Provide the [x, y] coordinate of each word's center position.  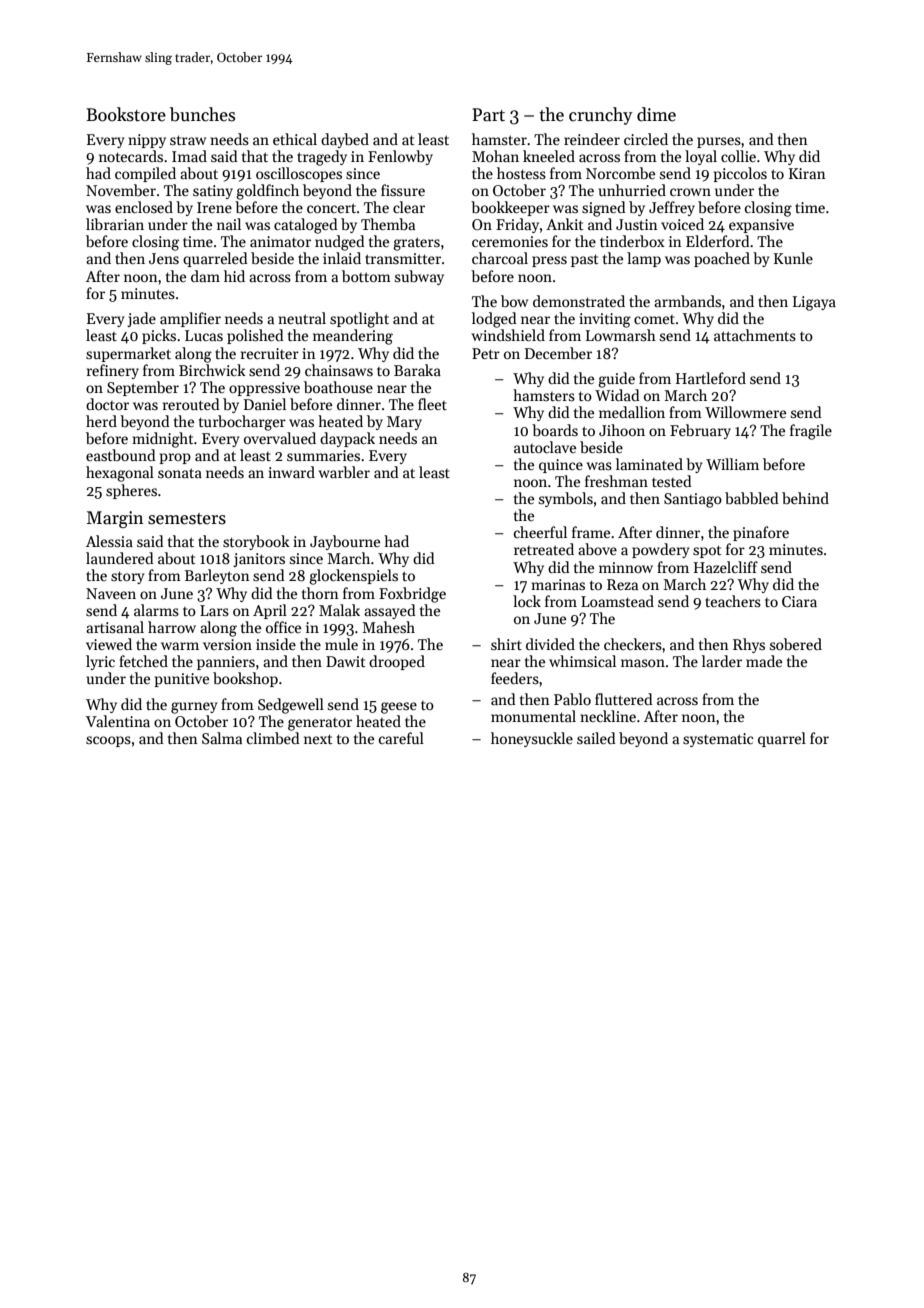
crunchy [601, 116]
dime [656, 114]
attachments [755, 335]
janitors [259, 560]
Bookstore [126, 114]
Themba [388, 224]
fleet [432, 404]
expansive [761, 226]
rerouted [191, 404]
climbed [273, 738]
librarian [115, 224]
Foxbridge [412, 595]
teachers [733, 601]
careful [401, 738]
